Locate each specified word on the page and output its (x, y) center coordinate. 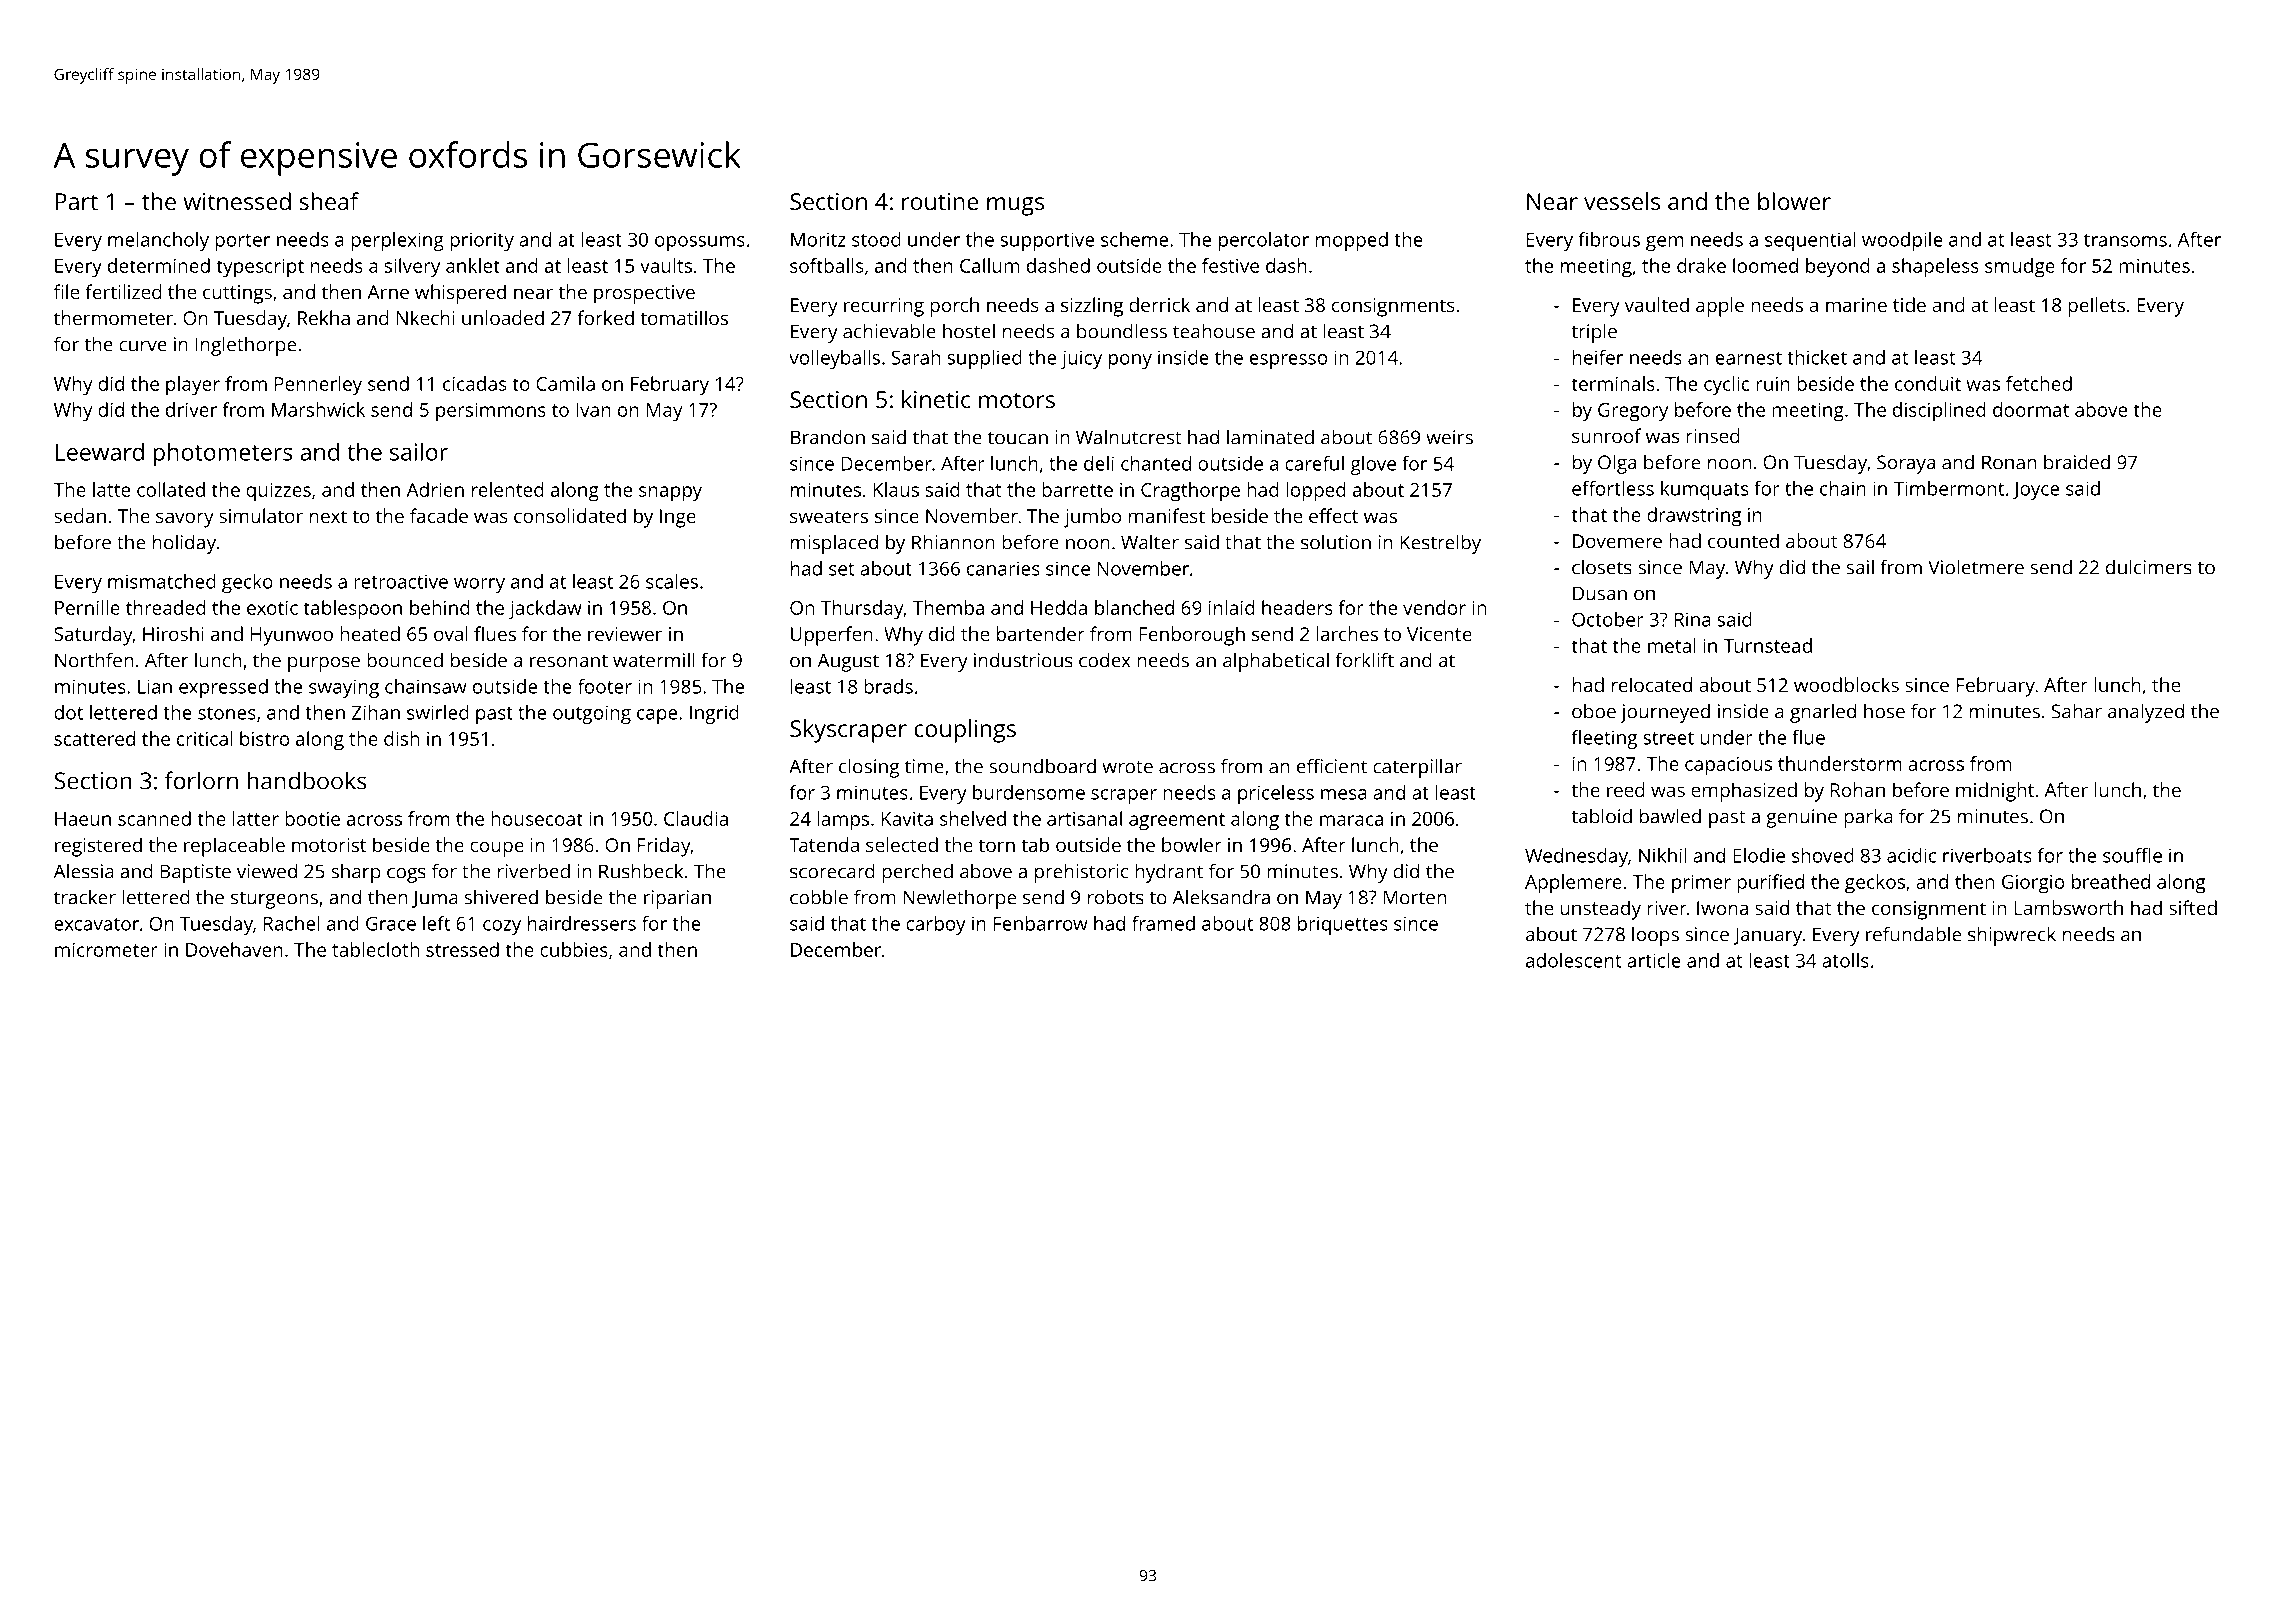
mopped (1352, 241)
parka (1868, 818)
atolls (1845, 960)
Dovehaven (234, 949)
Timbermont (1948, 488)
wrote (1127, 767)
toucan (1018, 438)
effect (1333, 515)
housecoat (537, 818)
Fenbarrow (1041, 923)
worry (479, 585)
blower (1794, 201)
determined (159, 265)
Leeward (100, 452)
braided (2077, 462)
